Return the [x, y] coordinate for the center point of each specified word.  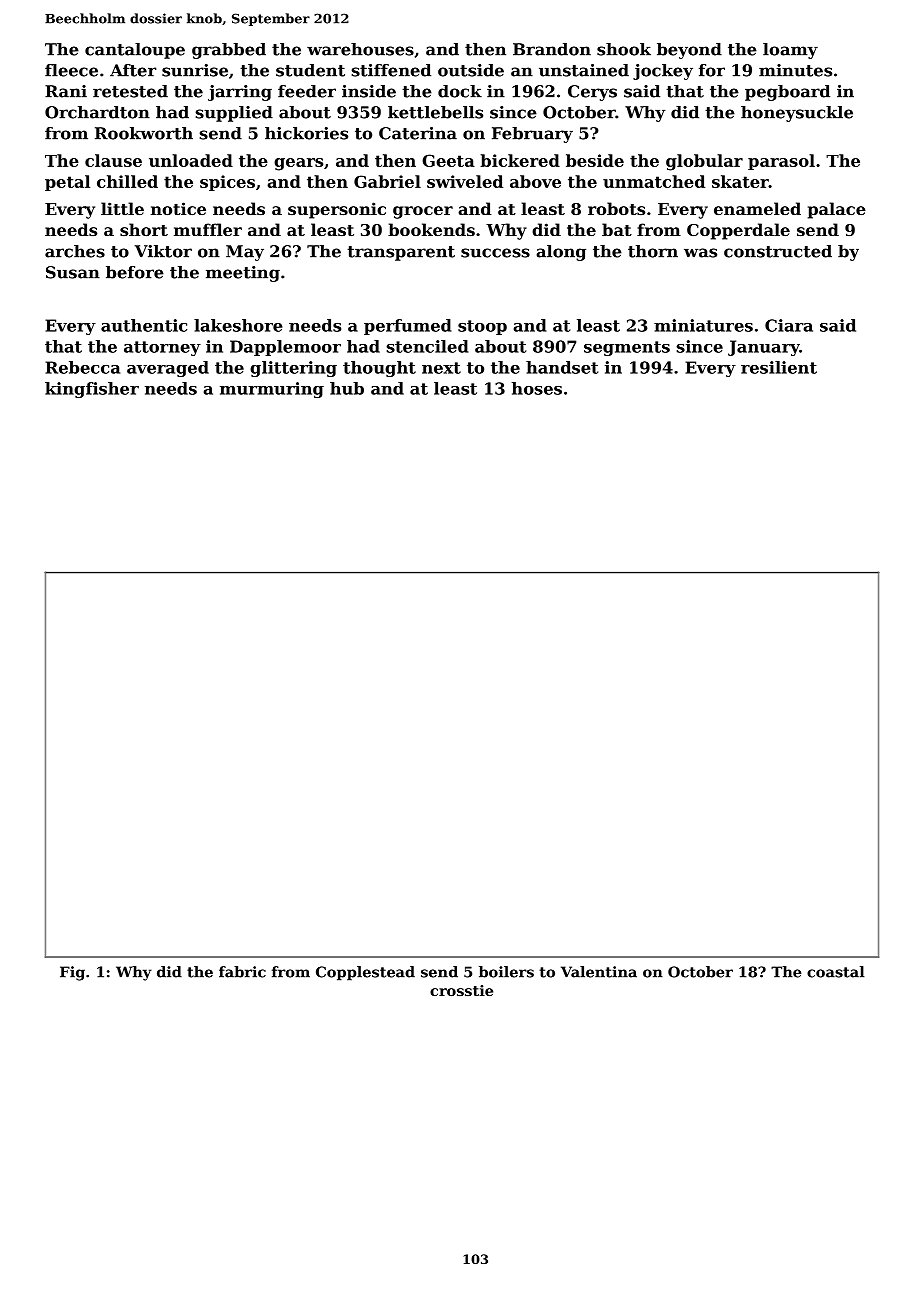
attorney [162, 348]
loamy [790, 51]
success [495, 253]
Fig [72, 973]
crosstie [461, 990]
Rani [66, 91]
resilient [779, 367]
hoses [537, 388]
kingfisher [92, 390]
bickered [520, 160]
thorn [653, 251]
